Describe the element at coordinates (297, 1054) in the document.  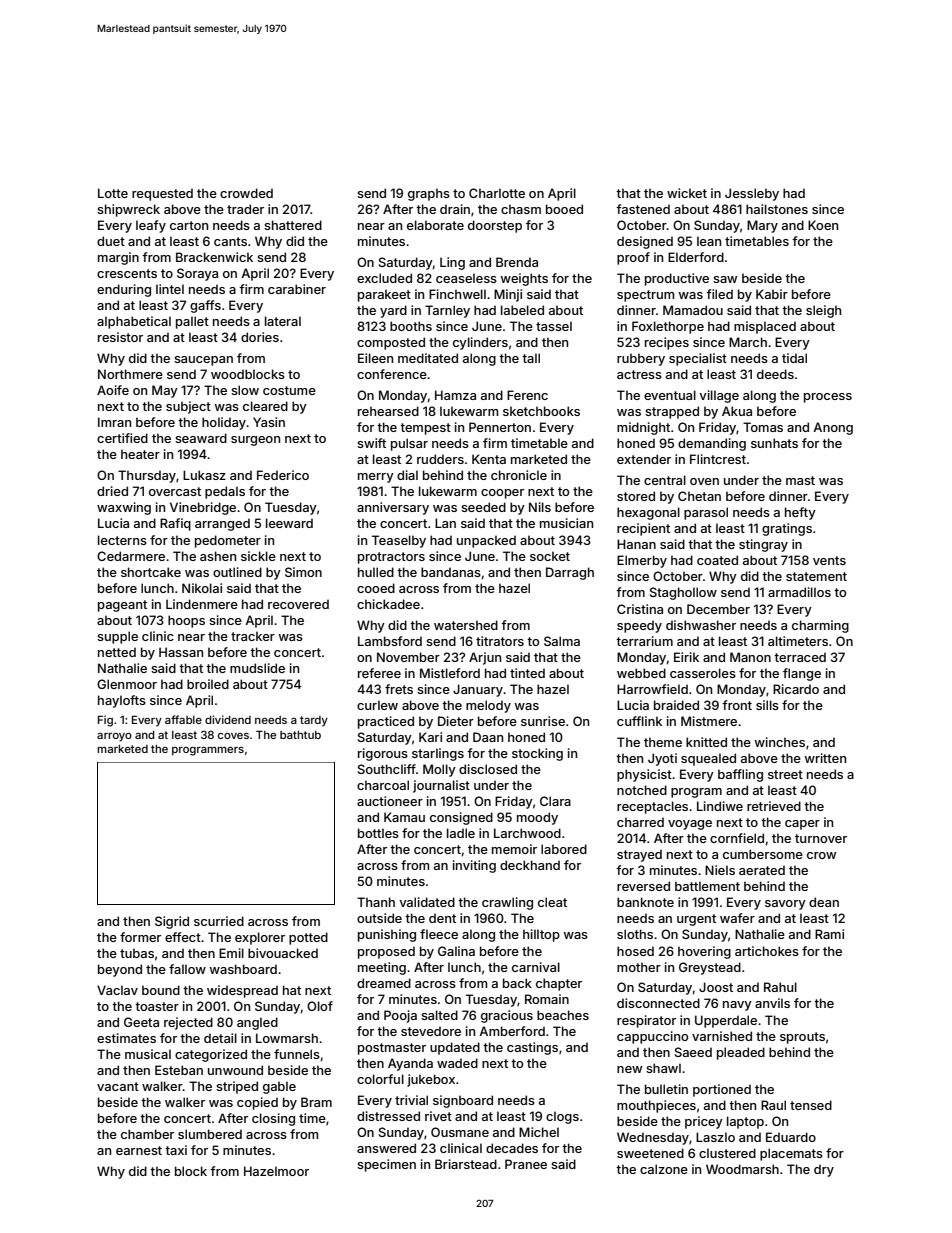
I see `funnels` at that location.
